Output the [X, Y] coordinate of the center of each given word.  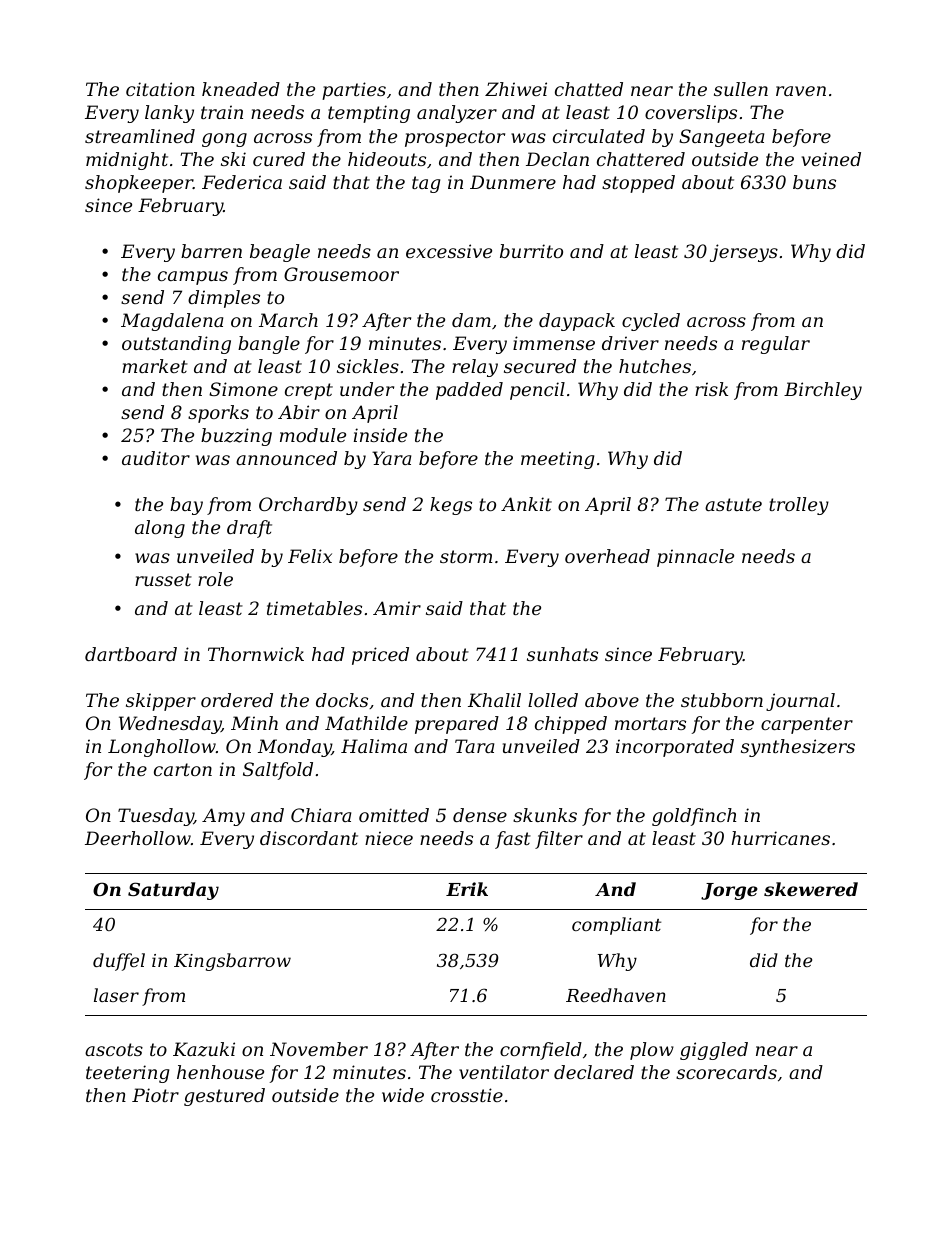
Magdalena [172, 322]
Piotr [155, 1095]
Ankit [526, 504]
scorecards [726, 1072]
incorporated [675, 748]
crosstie [467, 1095]
